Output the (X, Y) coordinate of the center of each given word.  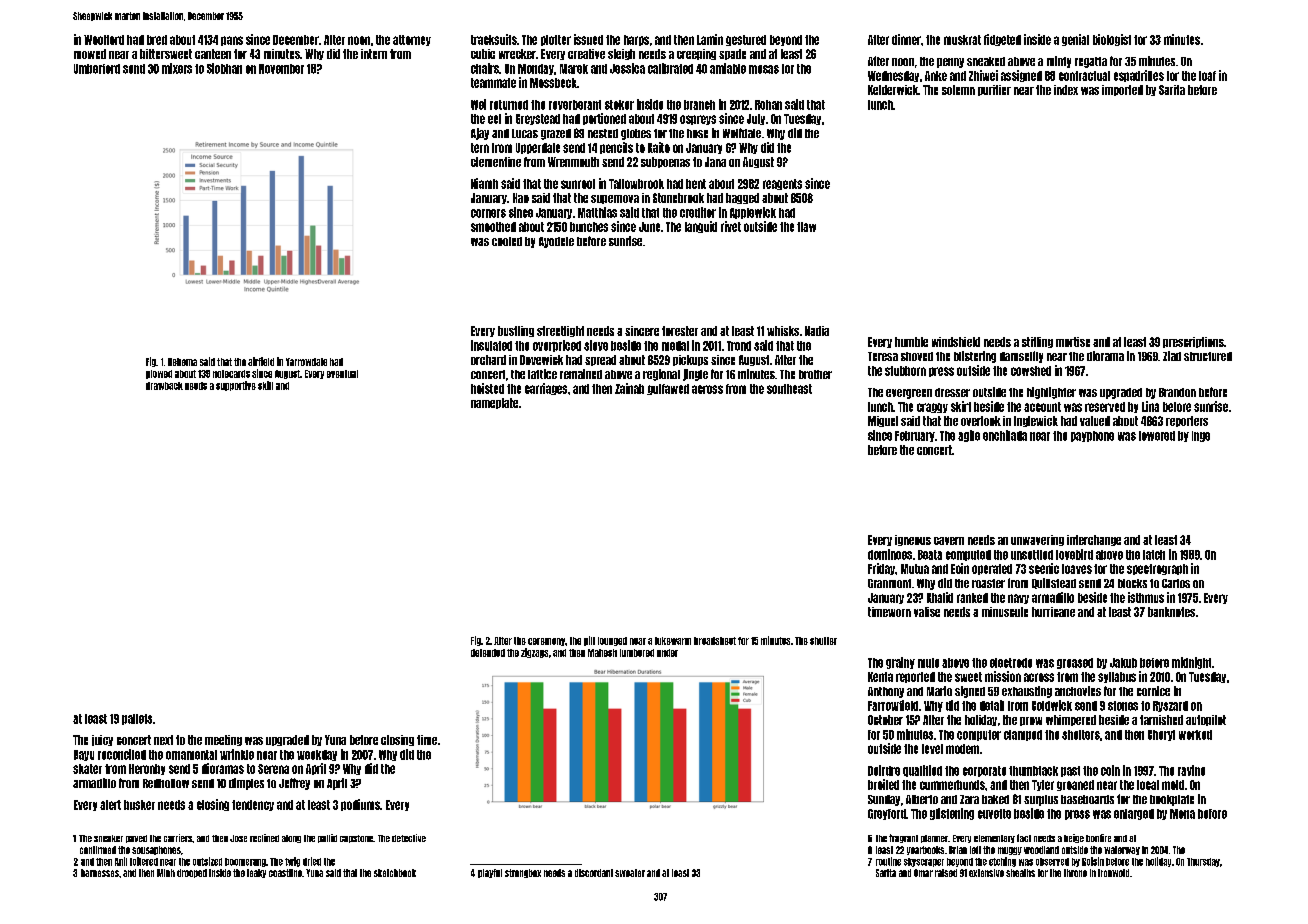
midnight (1191, 663)
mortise (1073, 342)
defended (488, 653)
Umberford (97, 69)
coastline (285, 873)
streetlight (560, 331)
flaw (806, 227)
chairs (485, 68)
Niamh (484, 183)
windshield (956, 342)
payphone (1092, 436)
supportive (236, 386)
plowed (159, 374)
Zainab (629, 388)
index (1066, 90)
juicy (102, 740)
